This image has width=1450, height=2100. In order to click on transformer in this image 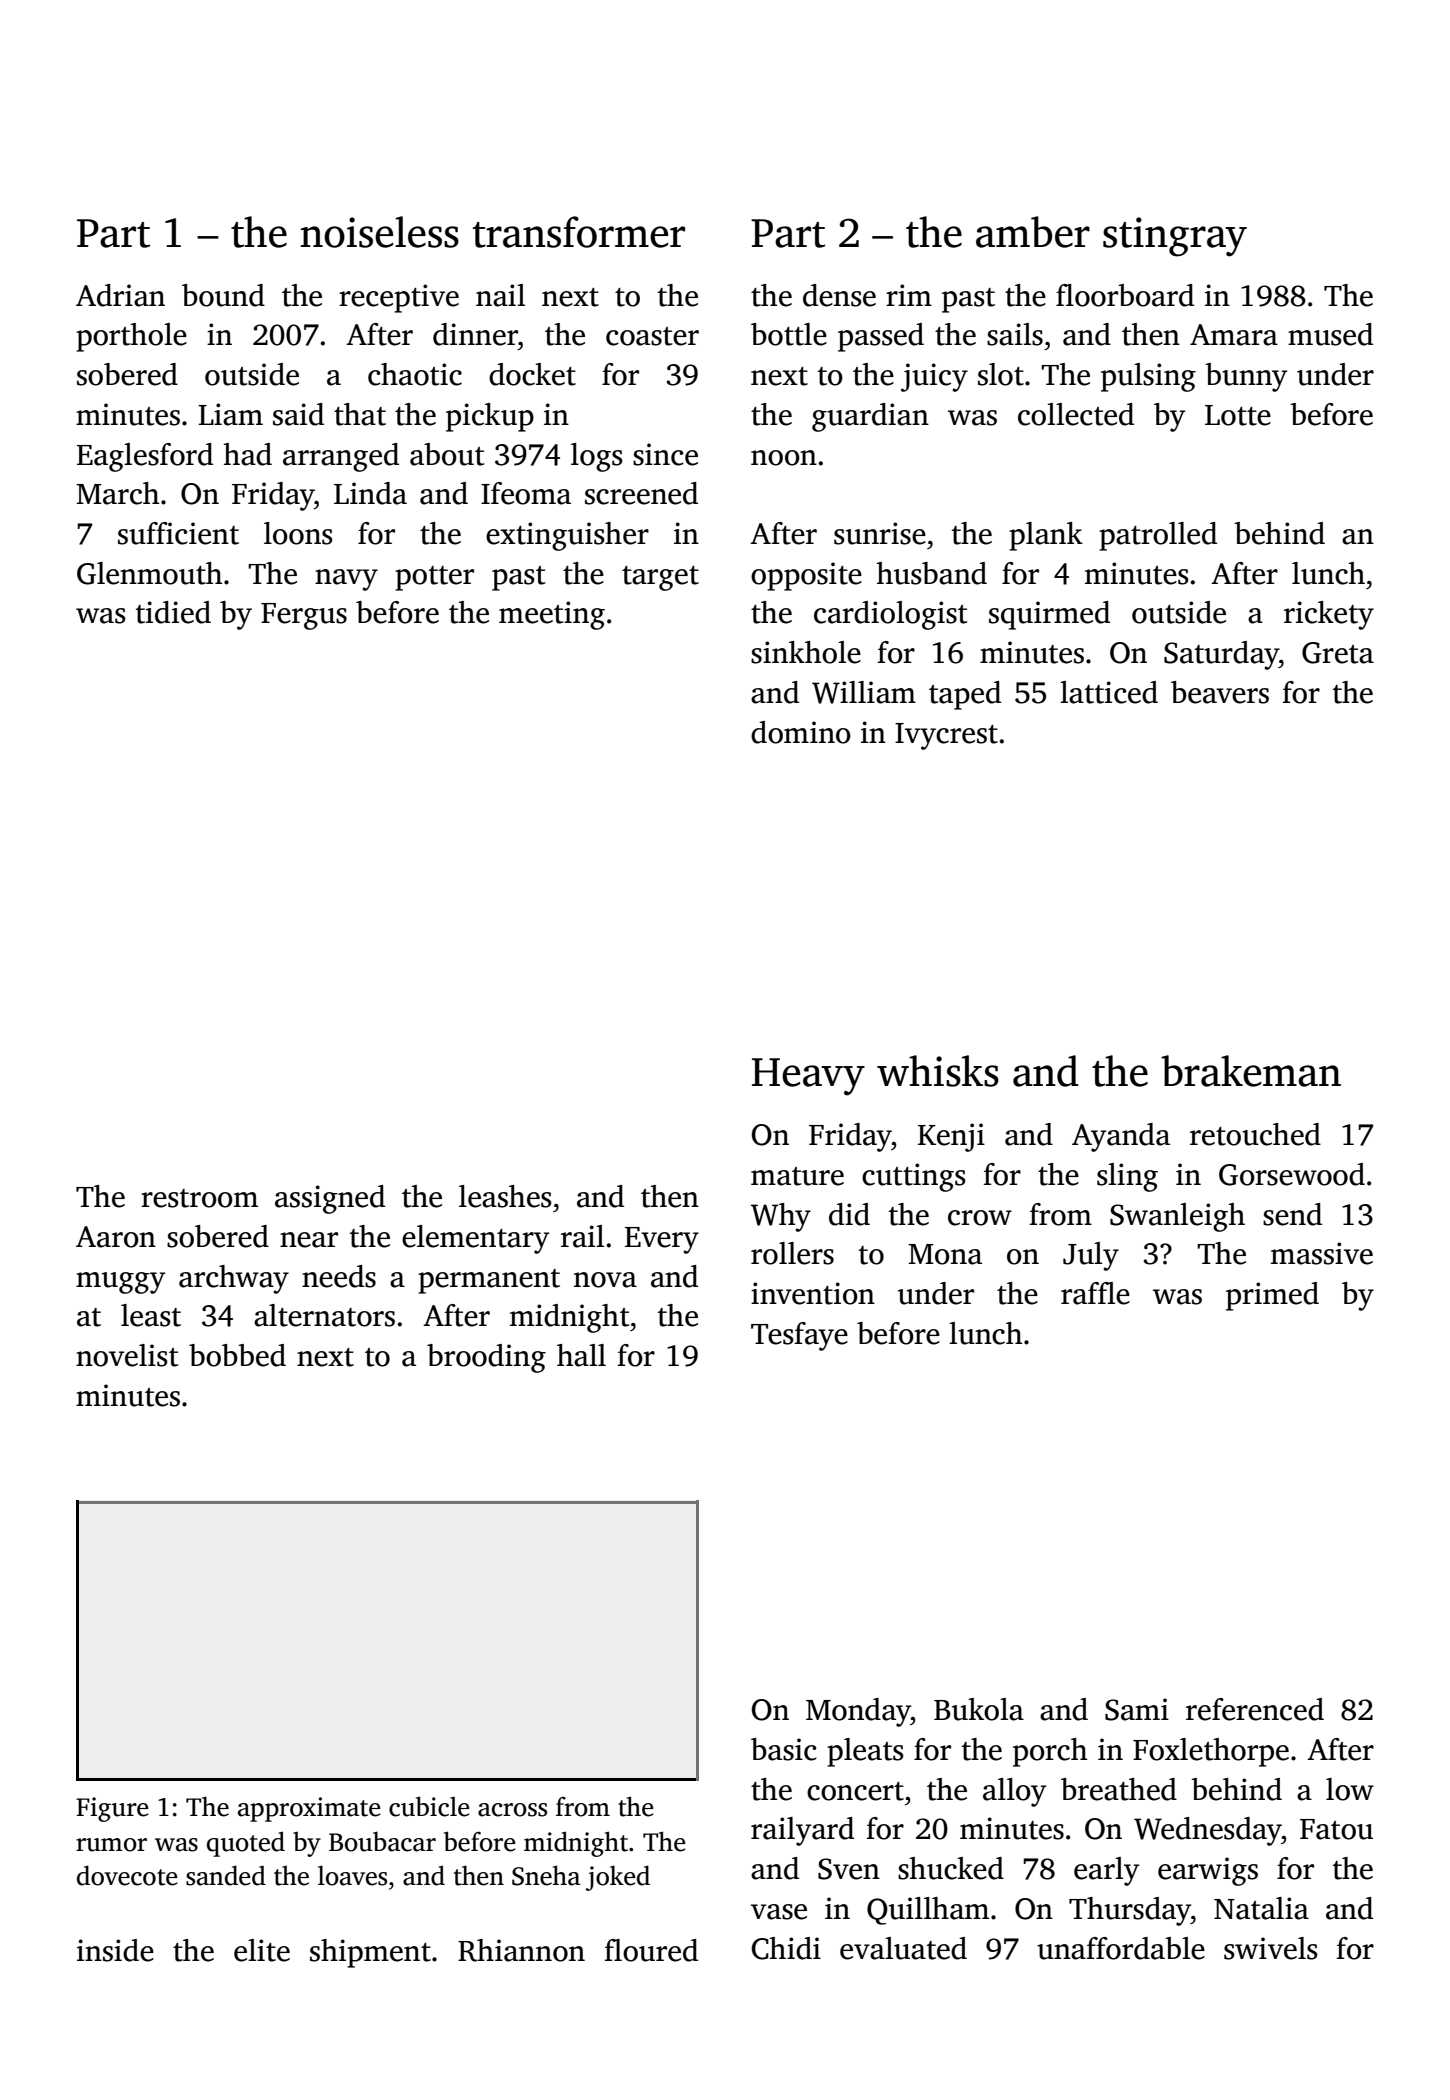, I will do `click(578, 232)`.
